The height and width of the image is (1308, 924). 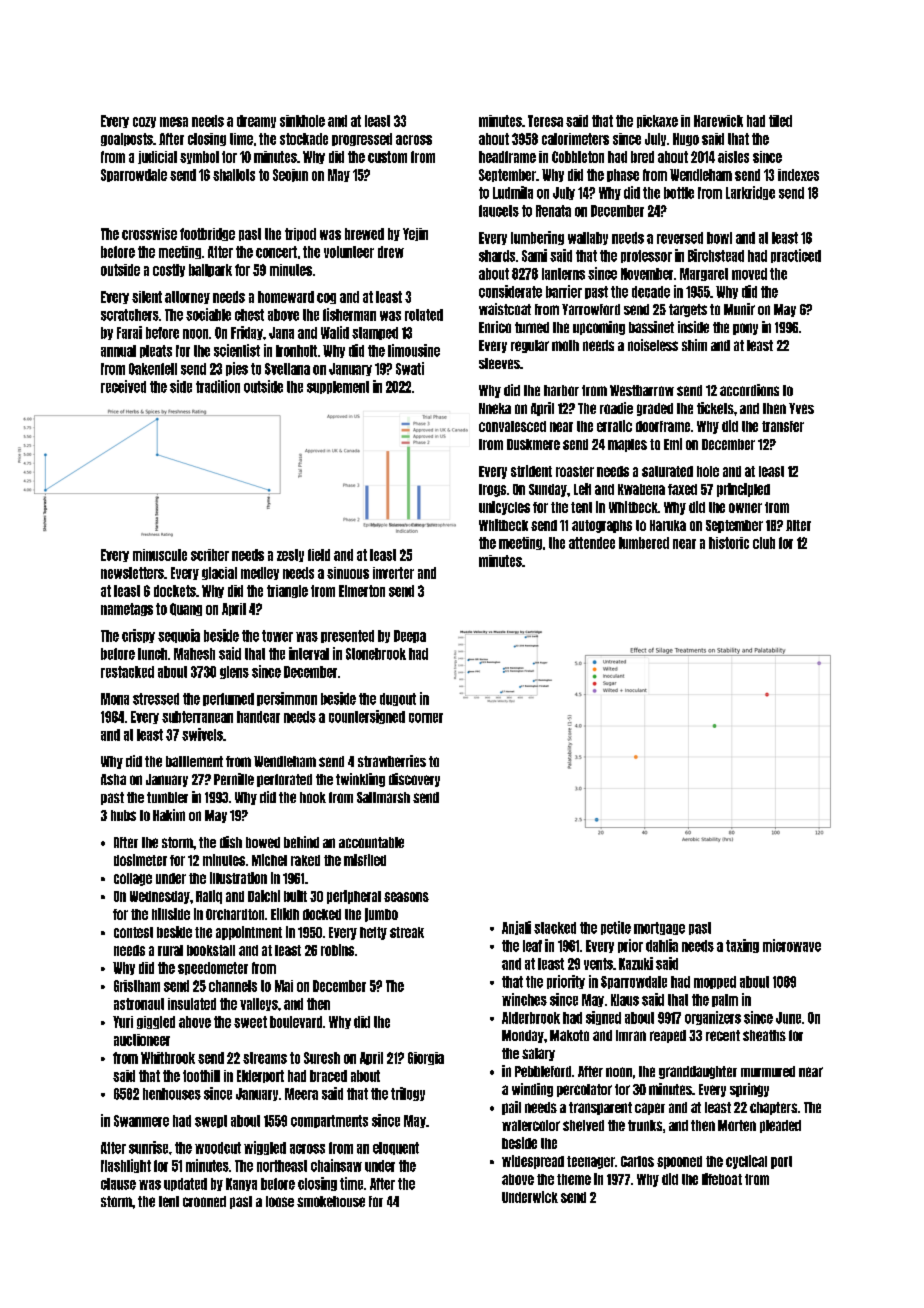 I want to click on targets, so click(x=688, y=310).
